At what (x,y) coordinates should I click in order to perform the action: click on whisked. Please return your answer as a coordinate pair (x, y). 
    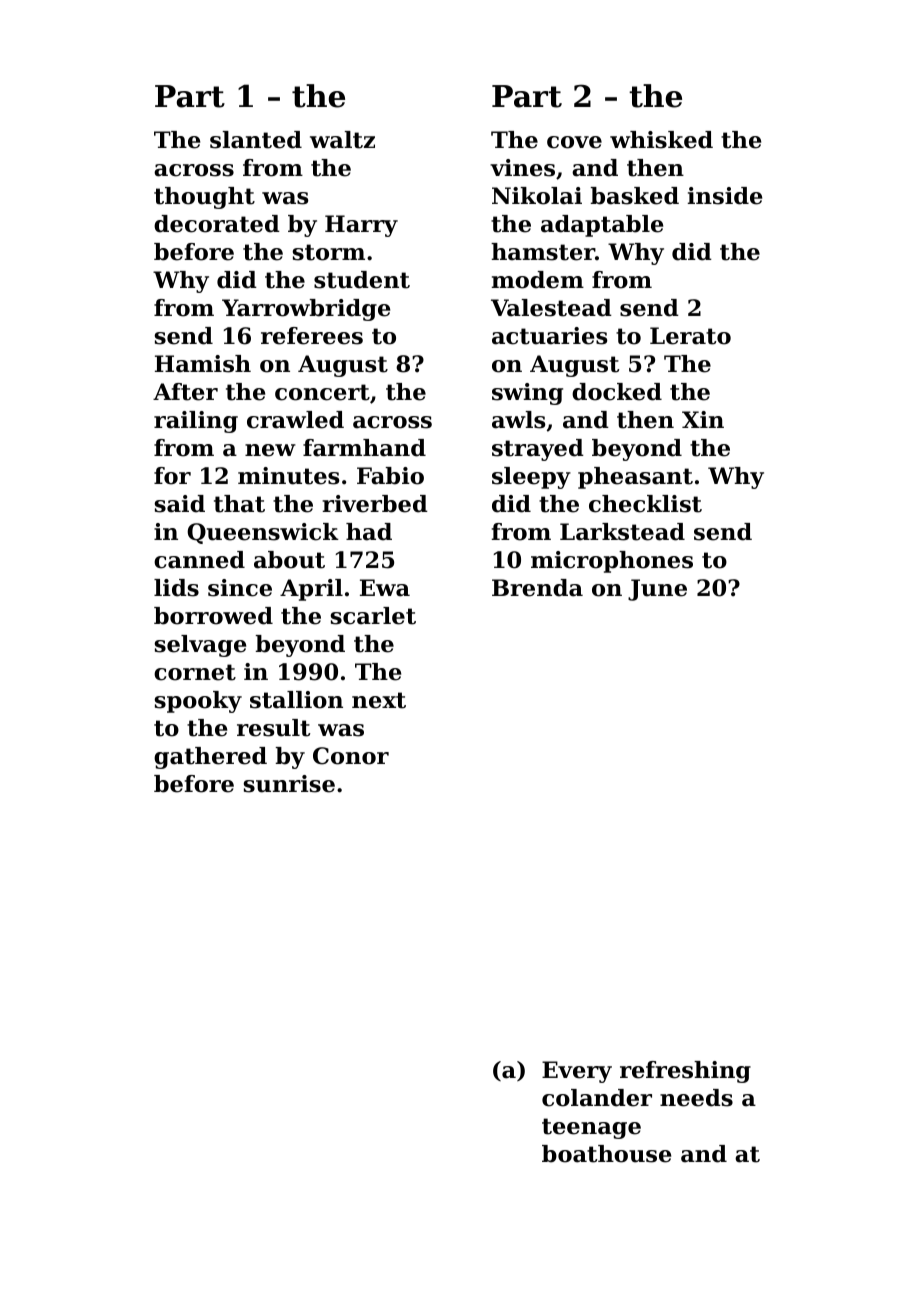
    Looking at the image, I should click on (661, 140).
